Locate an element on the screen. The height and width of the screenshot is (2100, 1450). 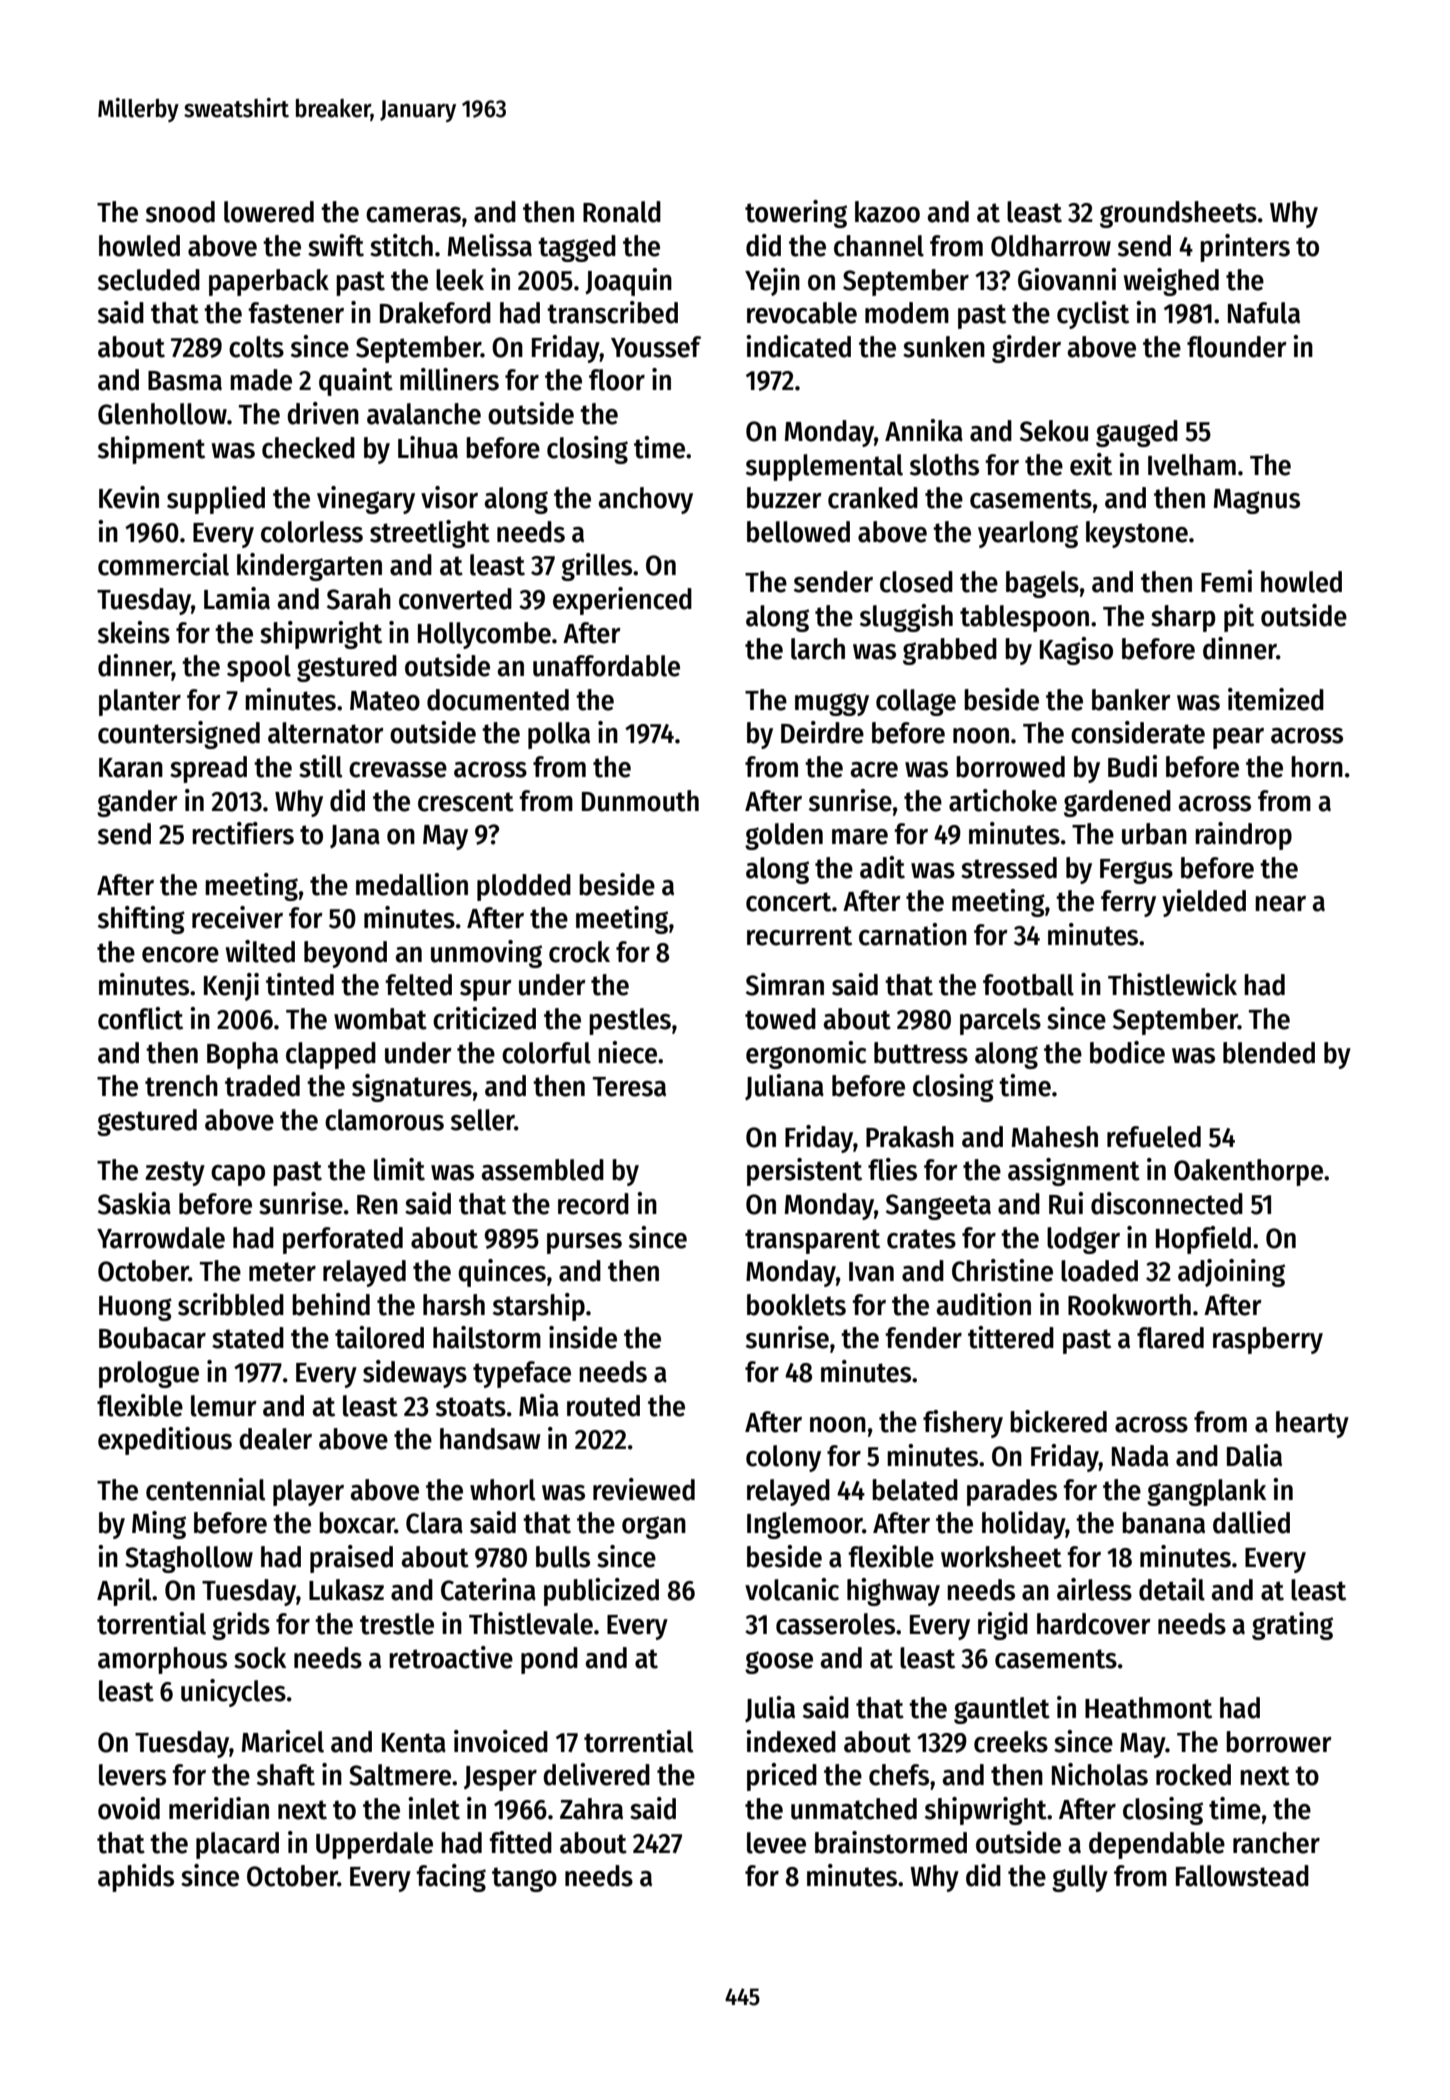
exit is located at coordinates (1091, 464).
